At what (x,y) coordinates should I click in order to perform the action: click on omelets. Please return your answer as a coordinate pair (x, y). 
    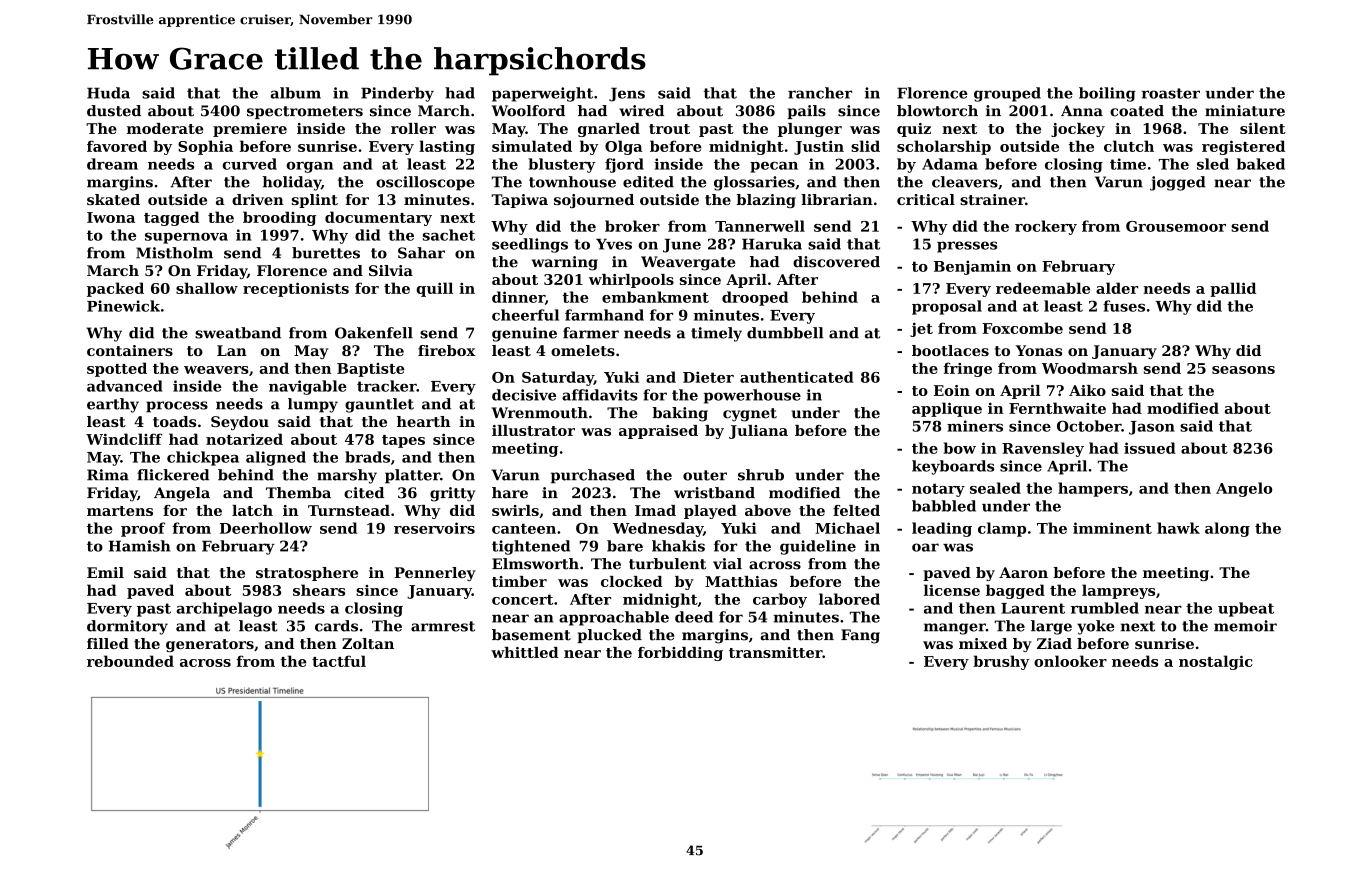
    Looking at the image, I should click on (583, 350).
